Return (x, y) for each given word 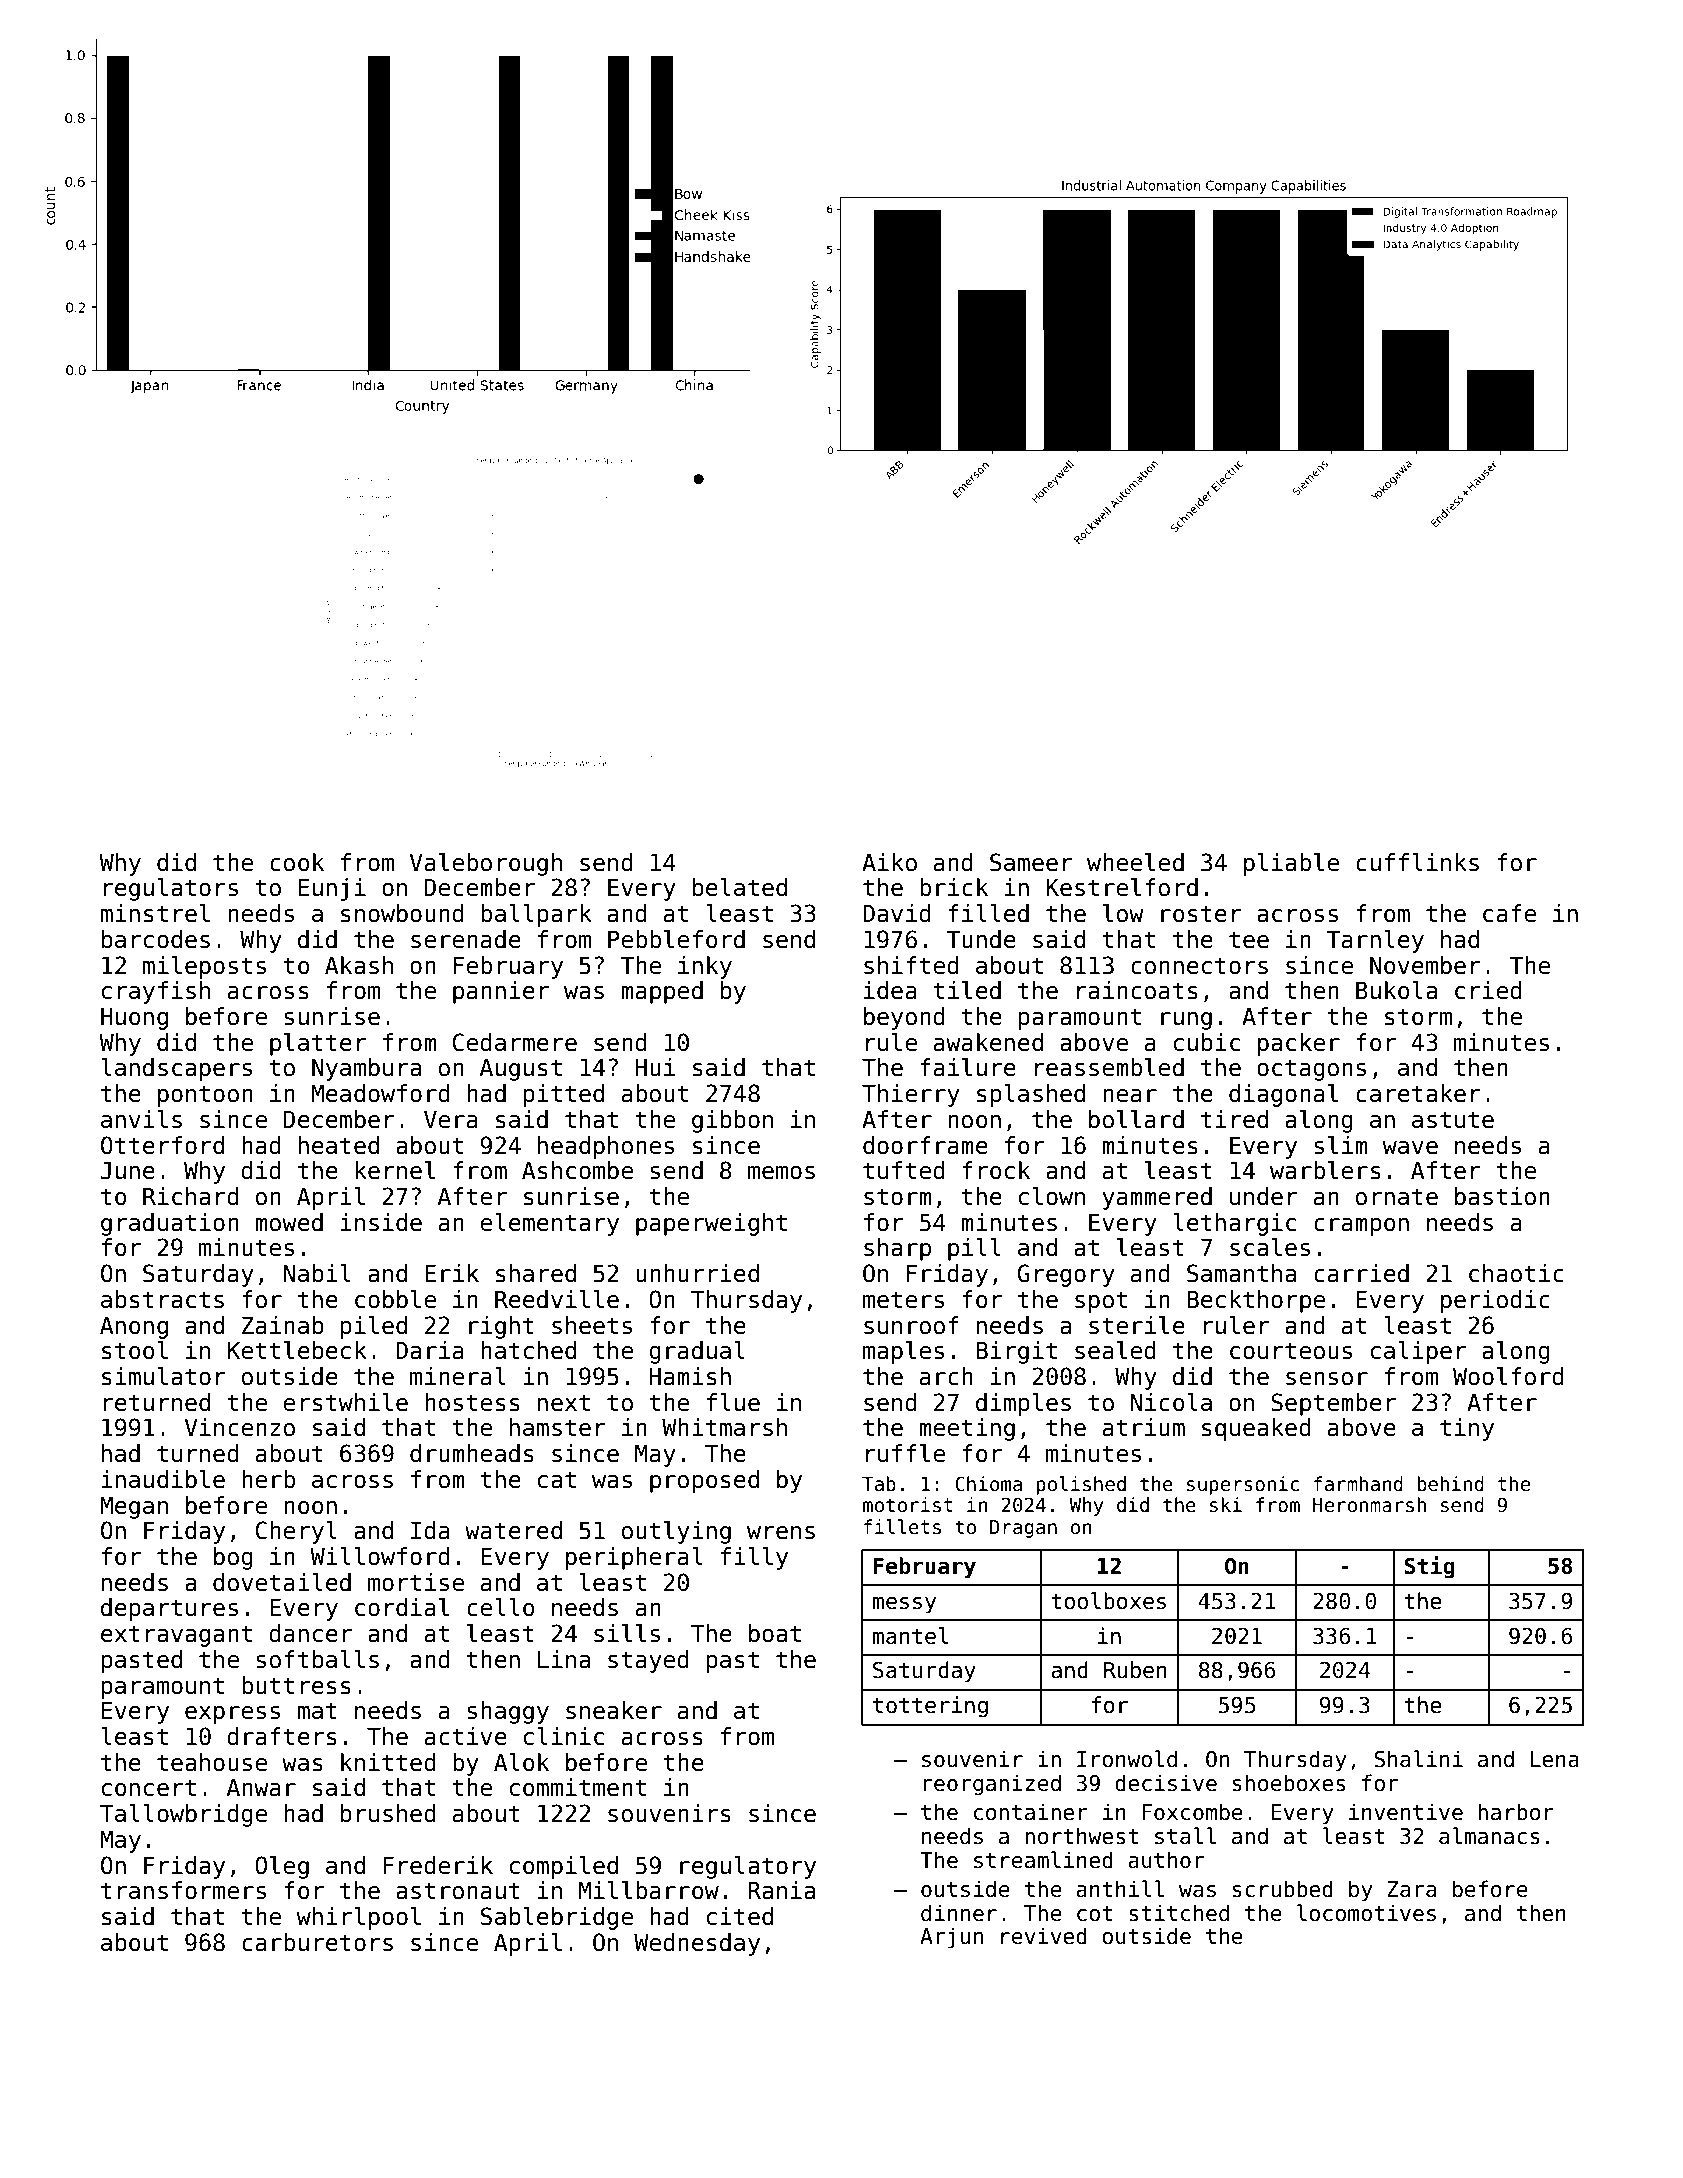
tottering (930, 1707)
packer (1299, 1044)
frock (996, 1170)
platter (318, 1044)
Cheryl (296, 1532)
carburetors (317, 1942)
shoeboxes (1289, 1783)
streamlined (1043, 1860)
